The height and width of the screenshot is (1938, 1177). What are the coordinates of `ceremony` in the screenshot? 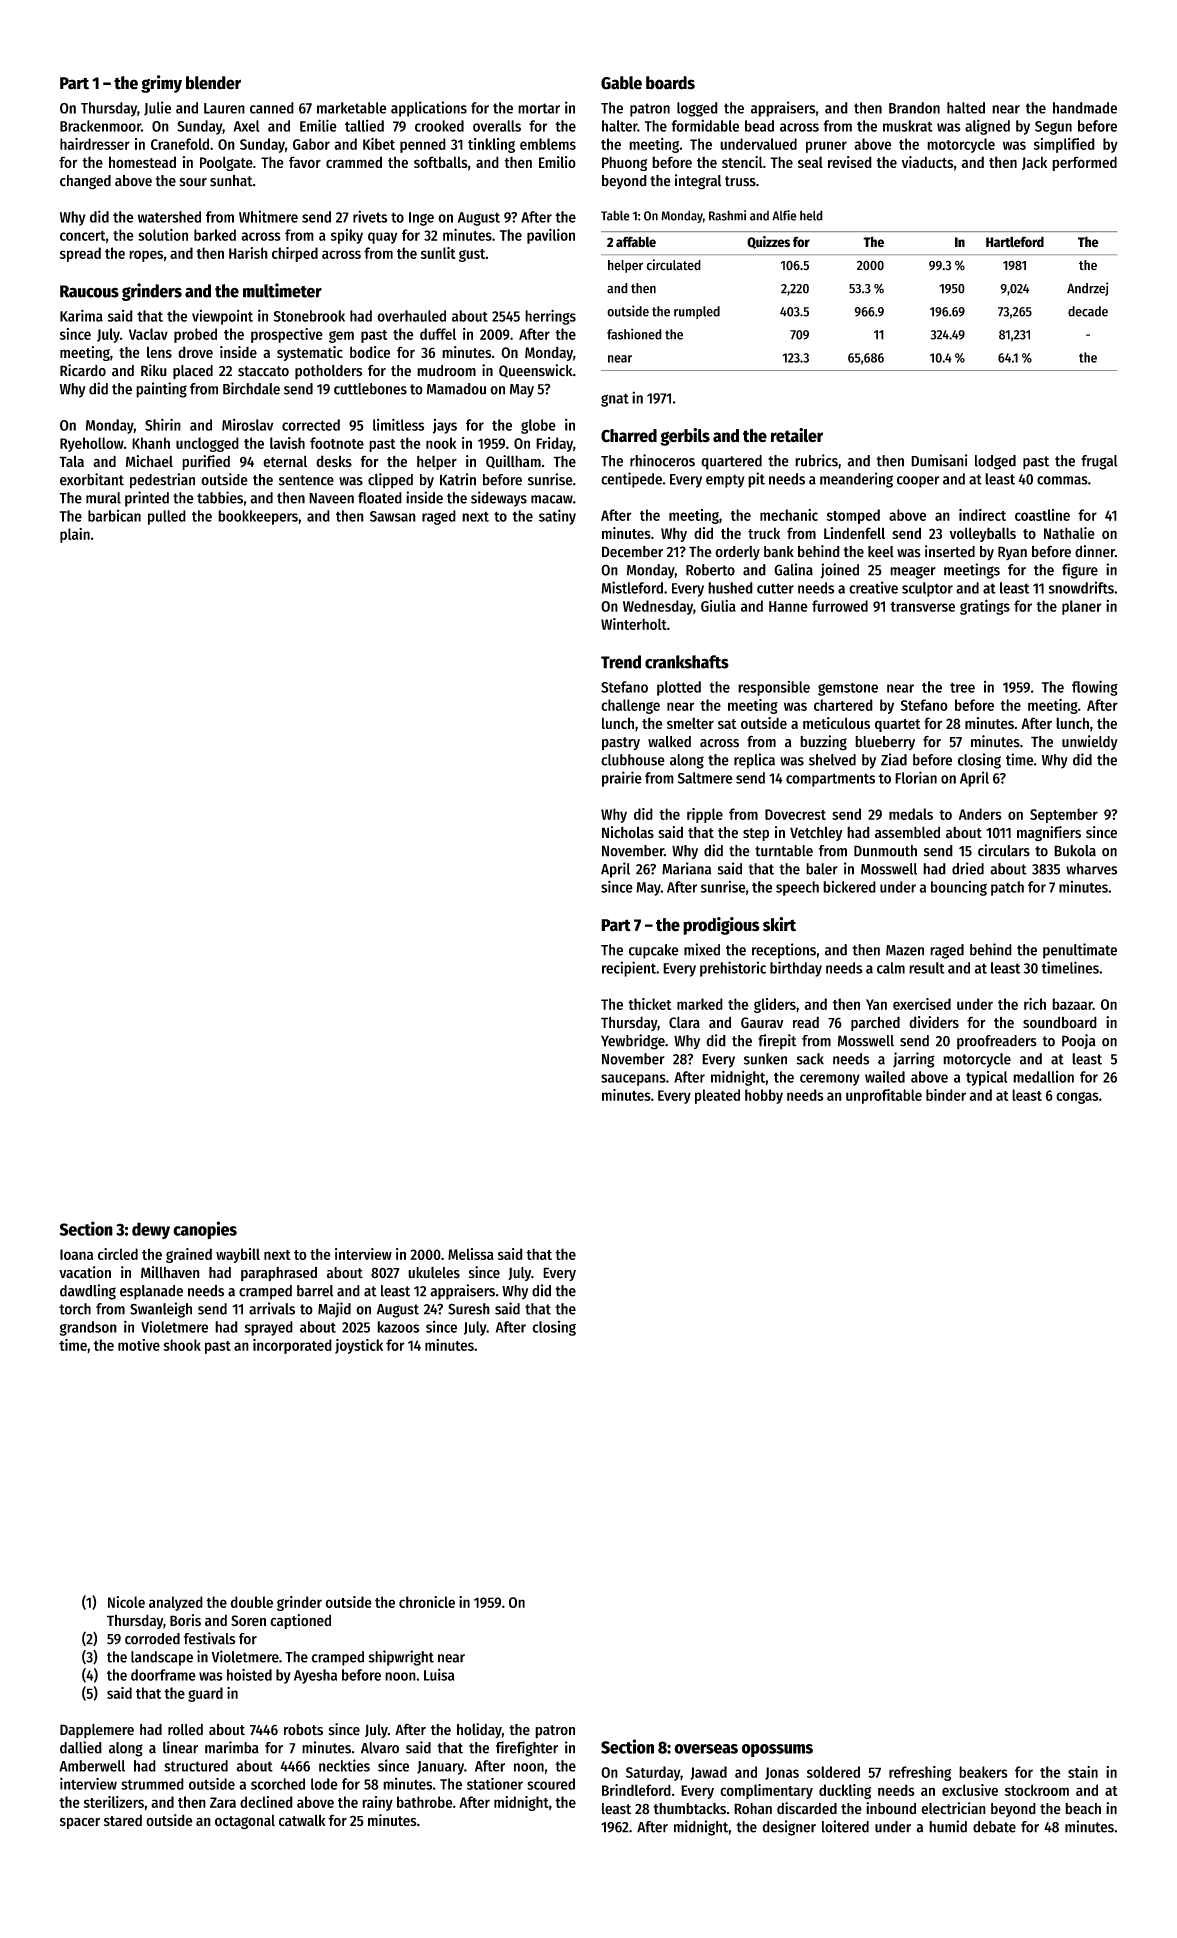 It's located at (830, 1080).
